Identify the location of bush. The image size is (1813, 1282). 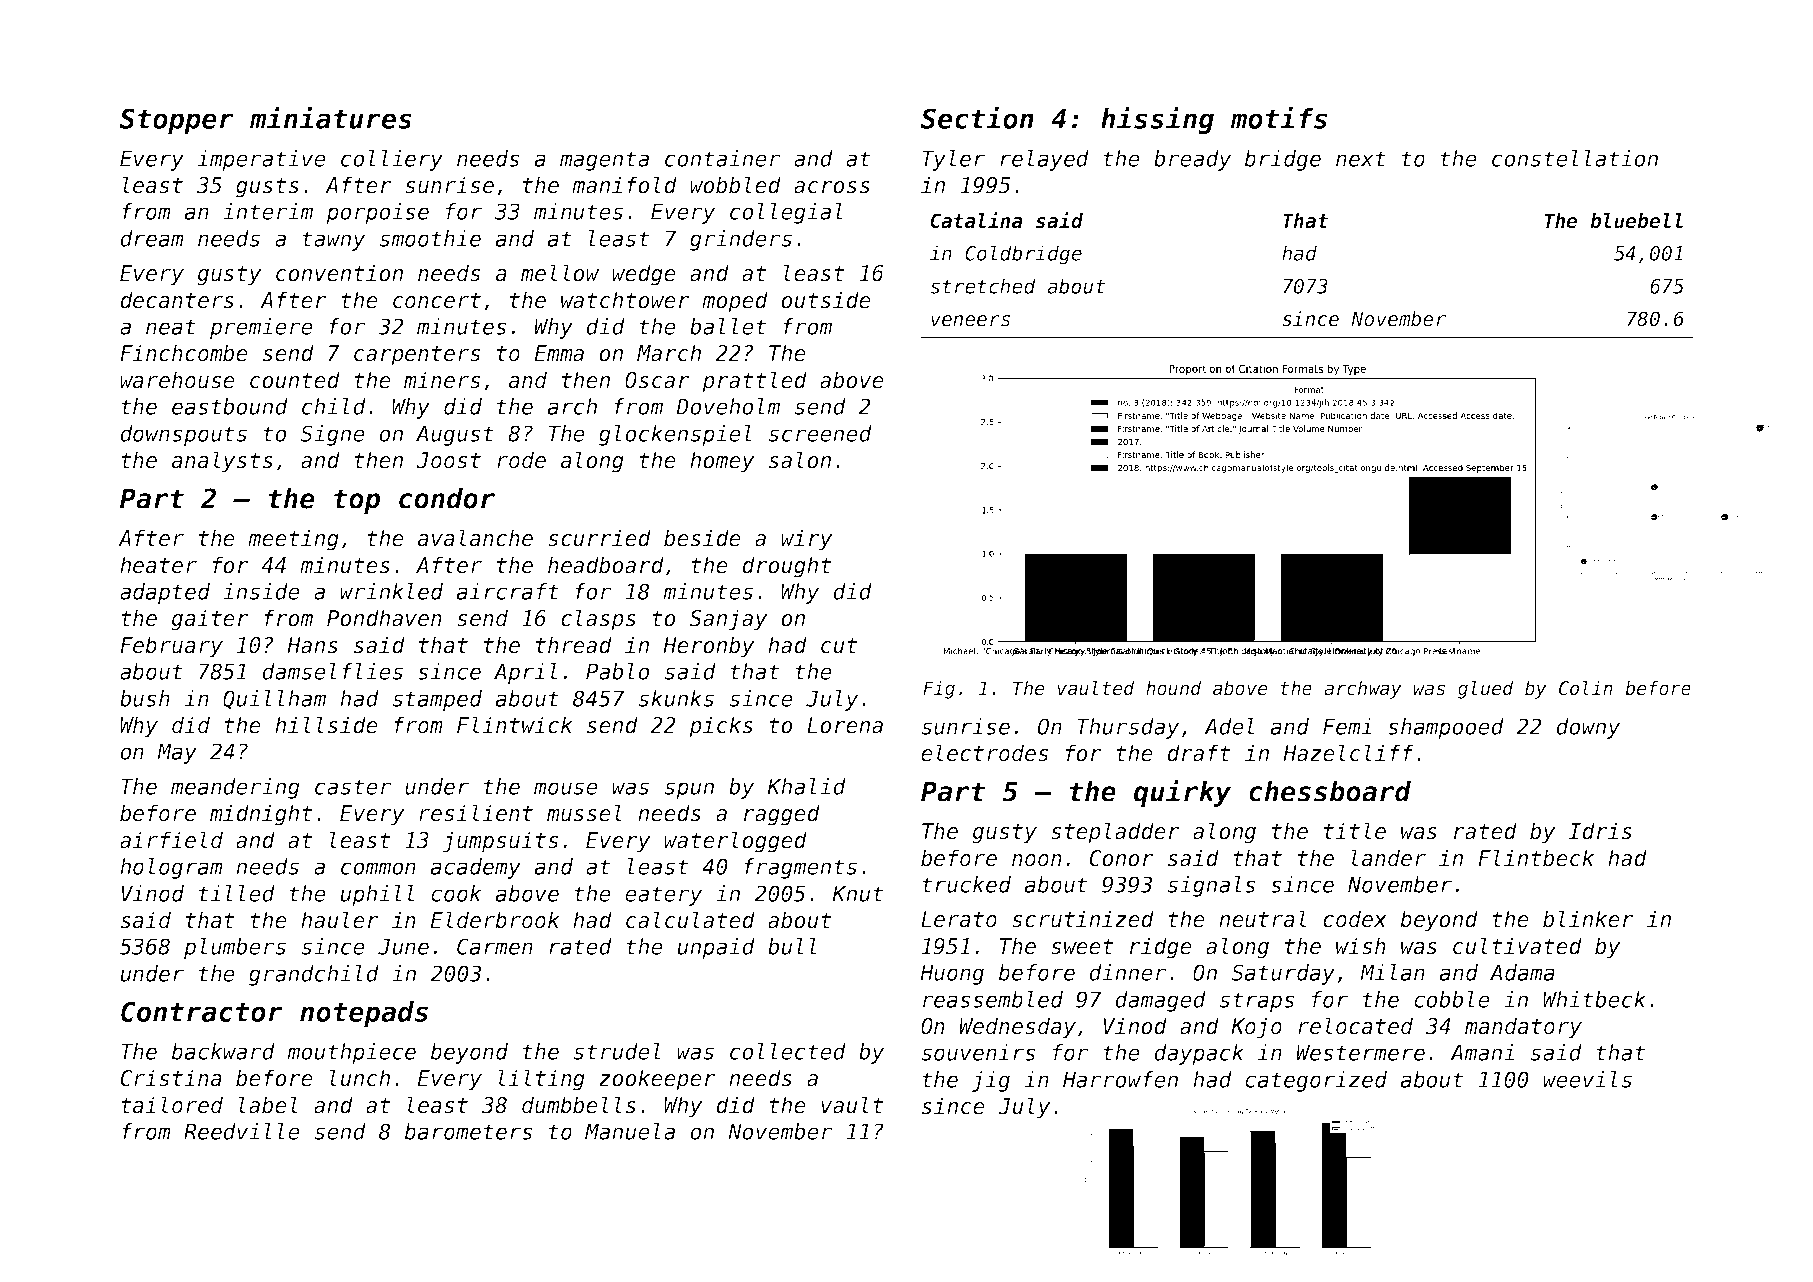
(145, 698).
